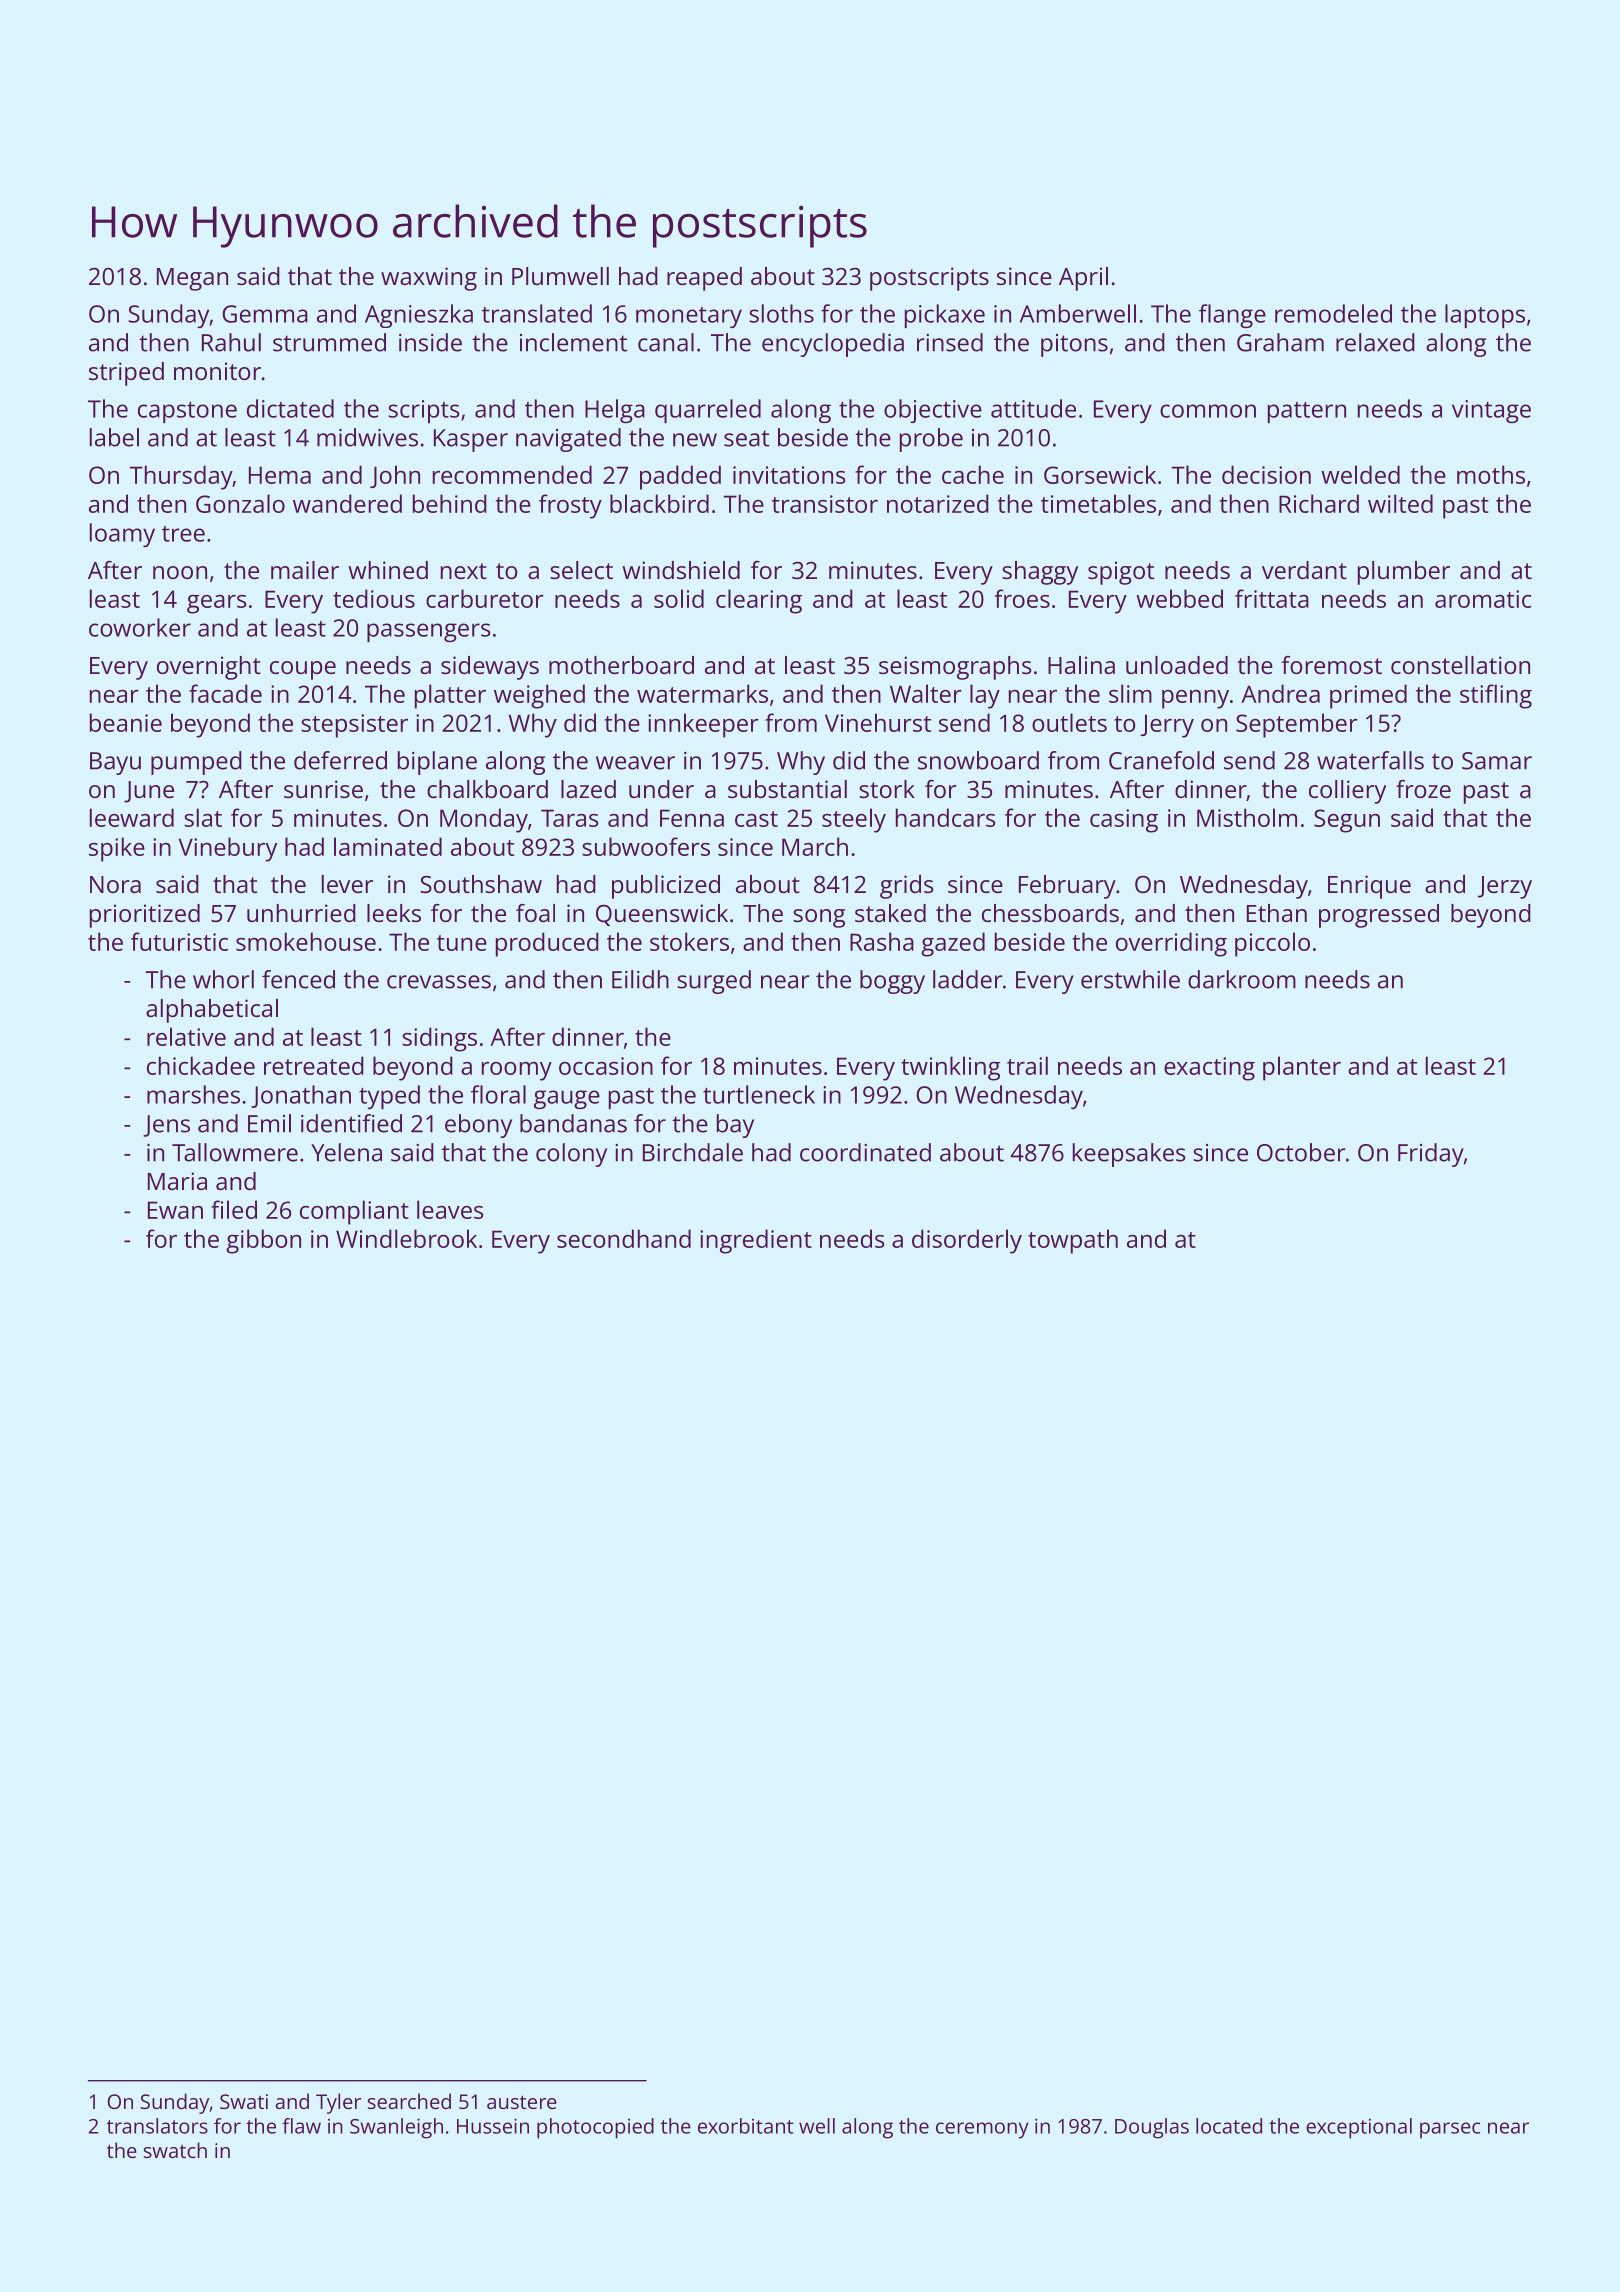 This screenshot has width=1620, height=2292. Describe the element at coordinates (714, 982) in the screenshot. I see `surged` at that location.
